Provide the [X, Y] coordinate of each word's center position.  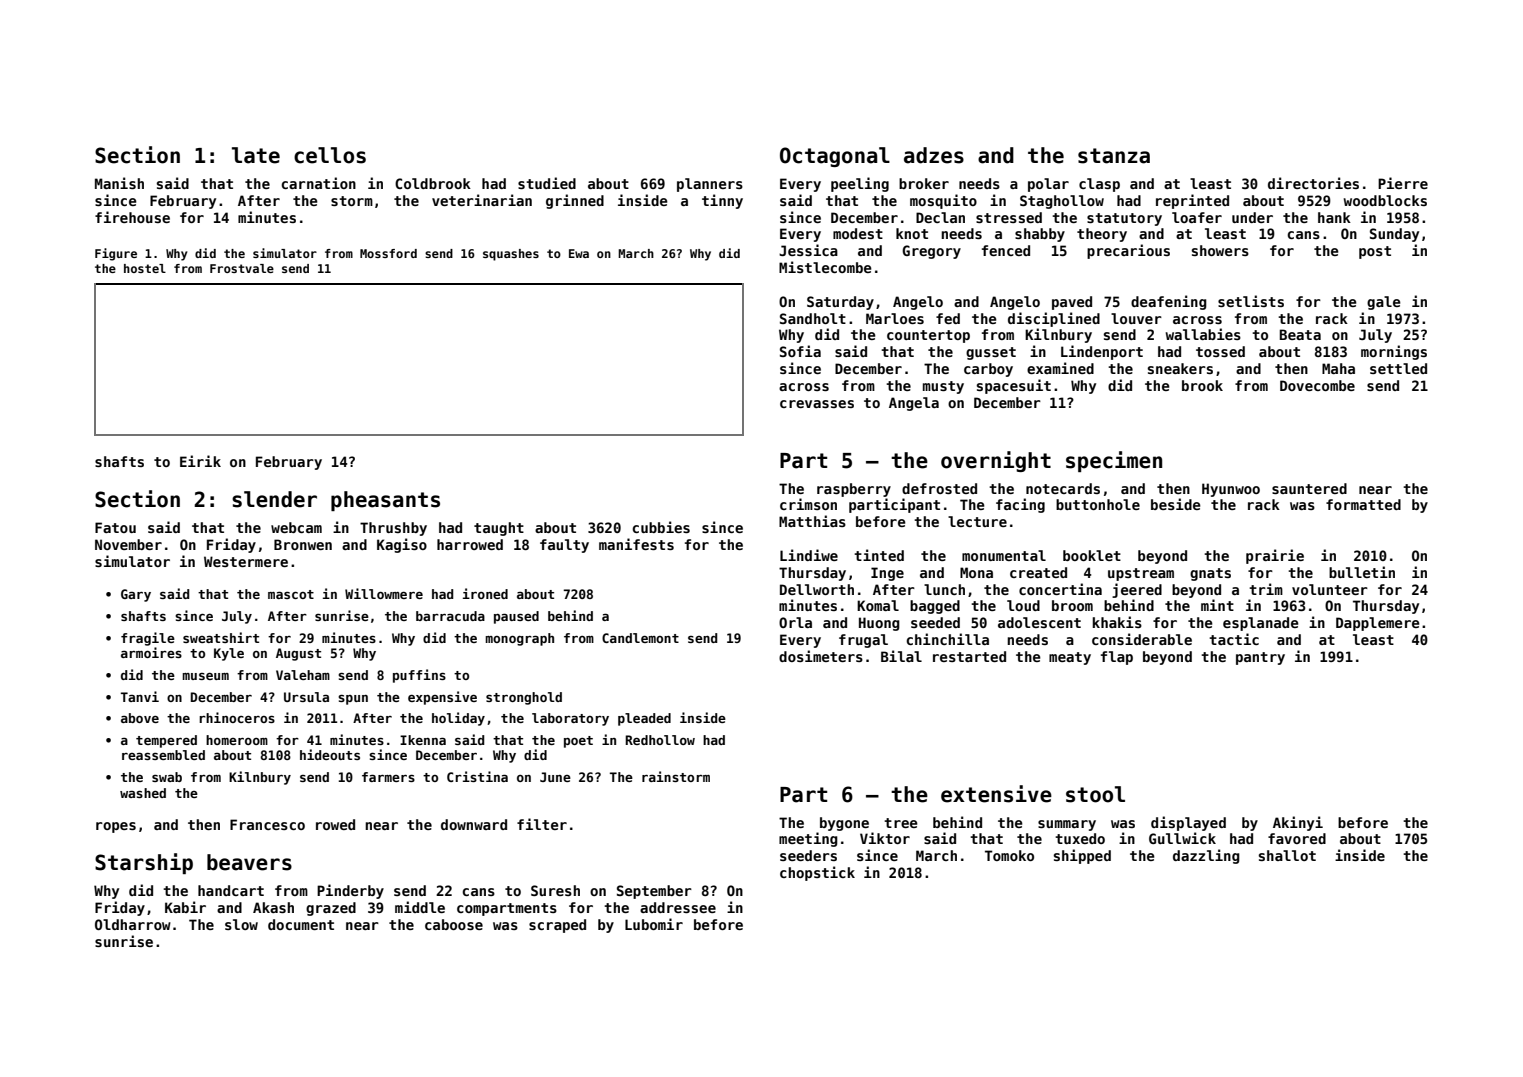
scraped [557, 926]
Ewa [579, 253]
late [256, 155]
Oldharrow [133, 924]
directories [1313, 183]
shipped [1082, 856]
